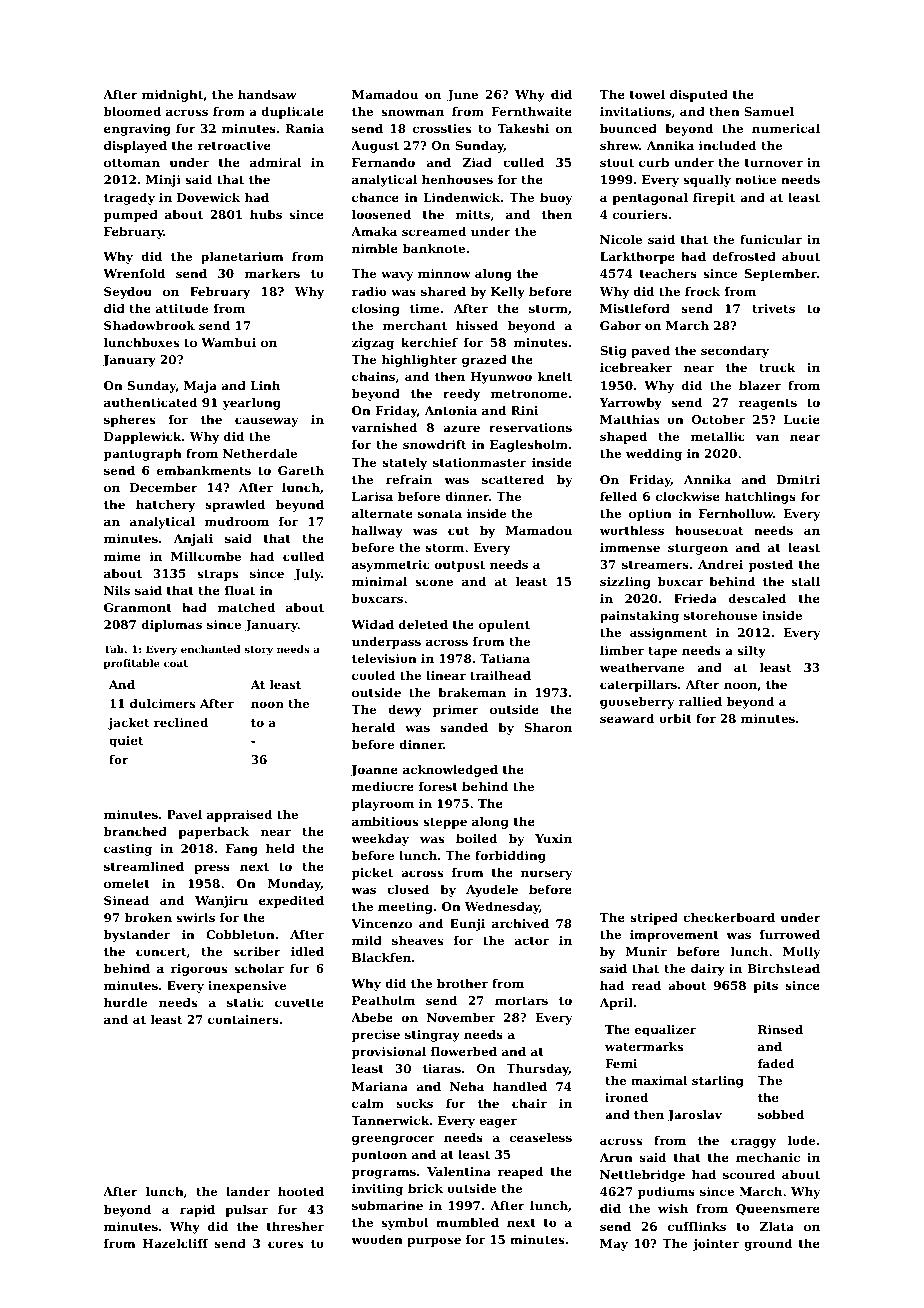 This page has width=924, height=1308. Describe the element at coordinates (132, 163) in the page. I see `ottoman` at that location.
